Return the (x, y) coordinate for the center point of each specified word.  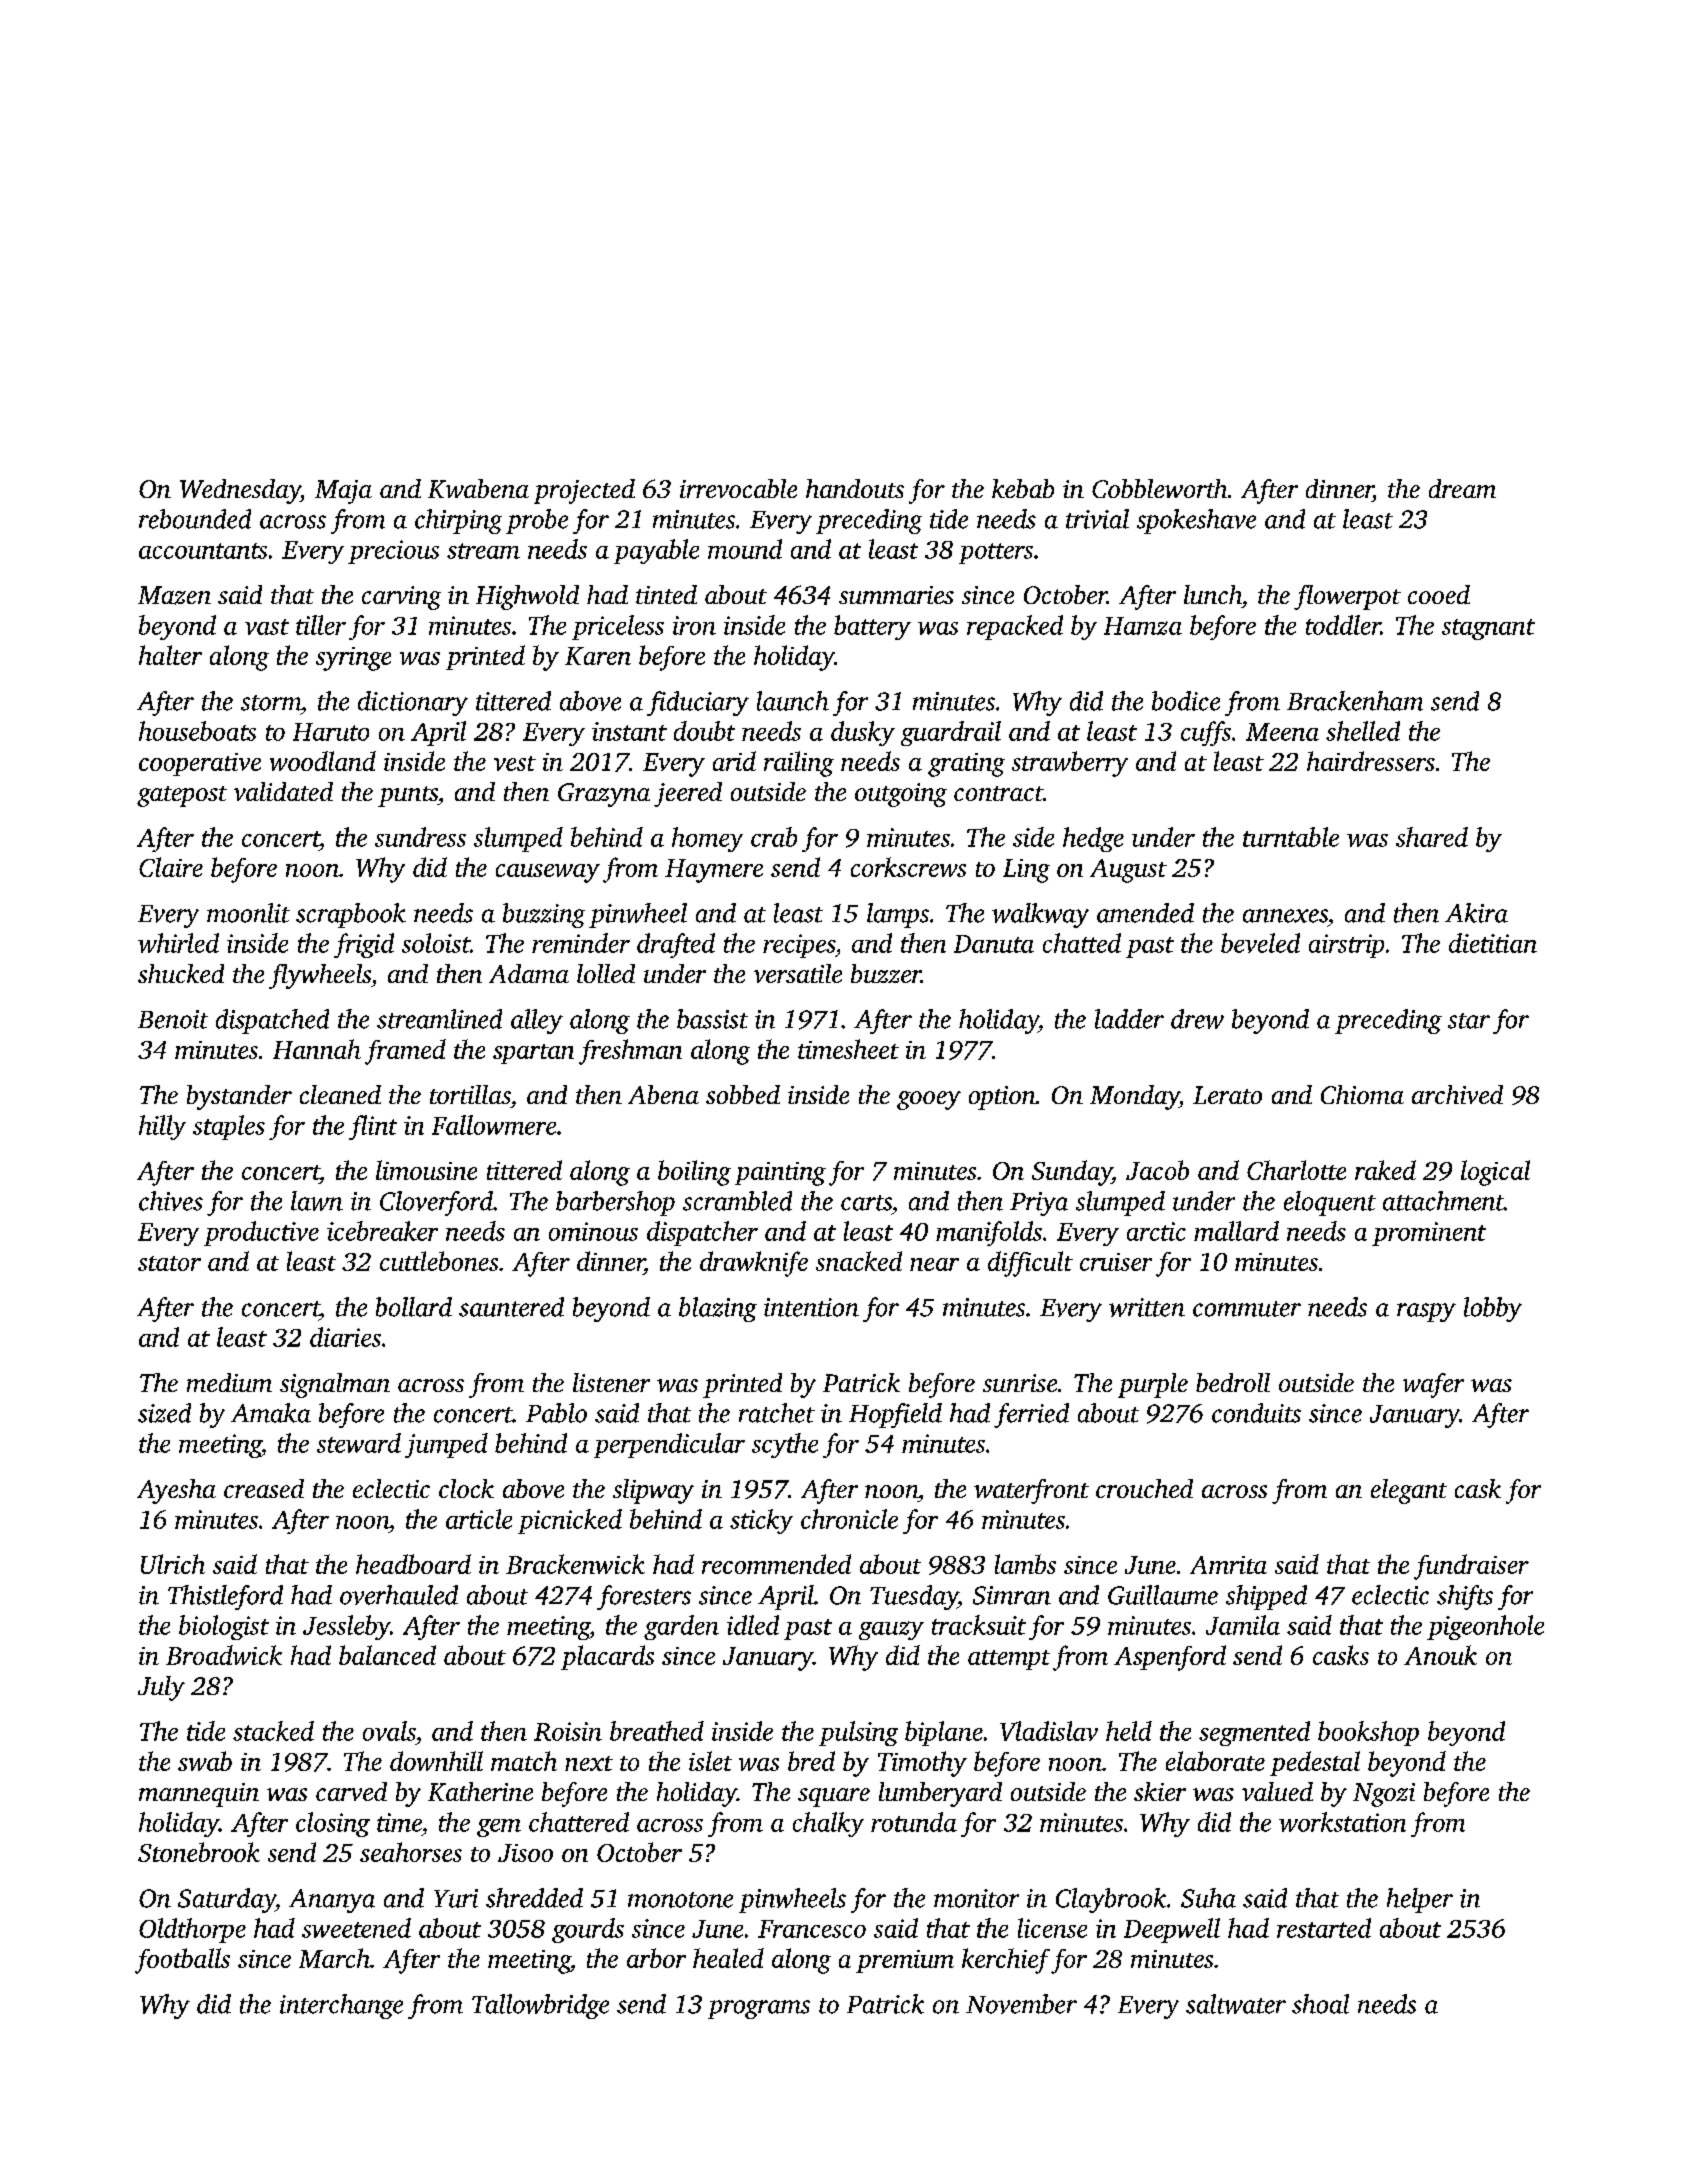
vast (267, 627)
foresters (644, 1597)
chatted (1082, 943)
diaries (345, 1337)
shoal (1320, 2004)
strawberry (1070, 764)
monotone (680, 1900)
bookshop (1368, 1733)
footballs (182, 1961)
